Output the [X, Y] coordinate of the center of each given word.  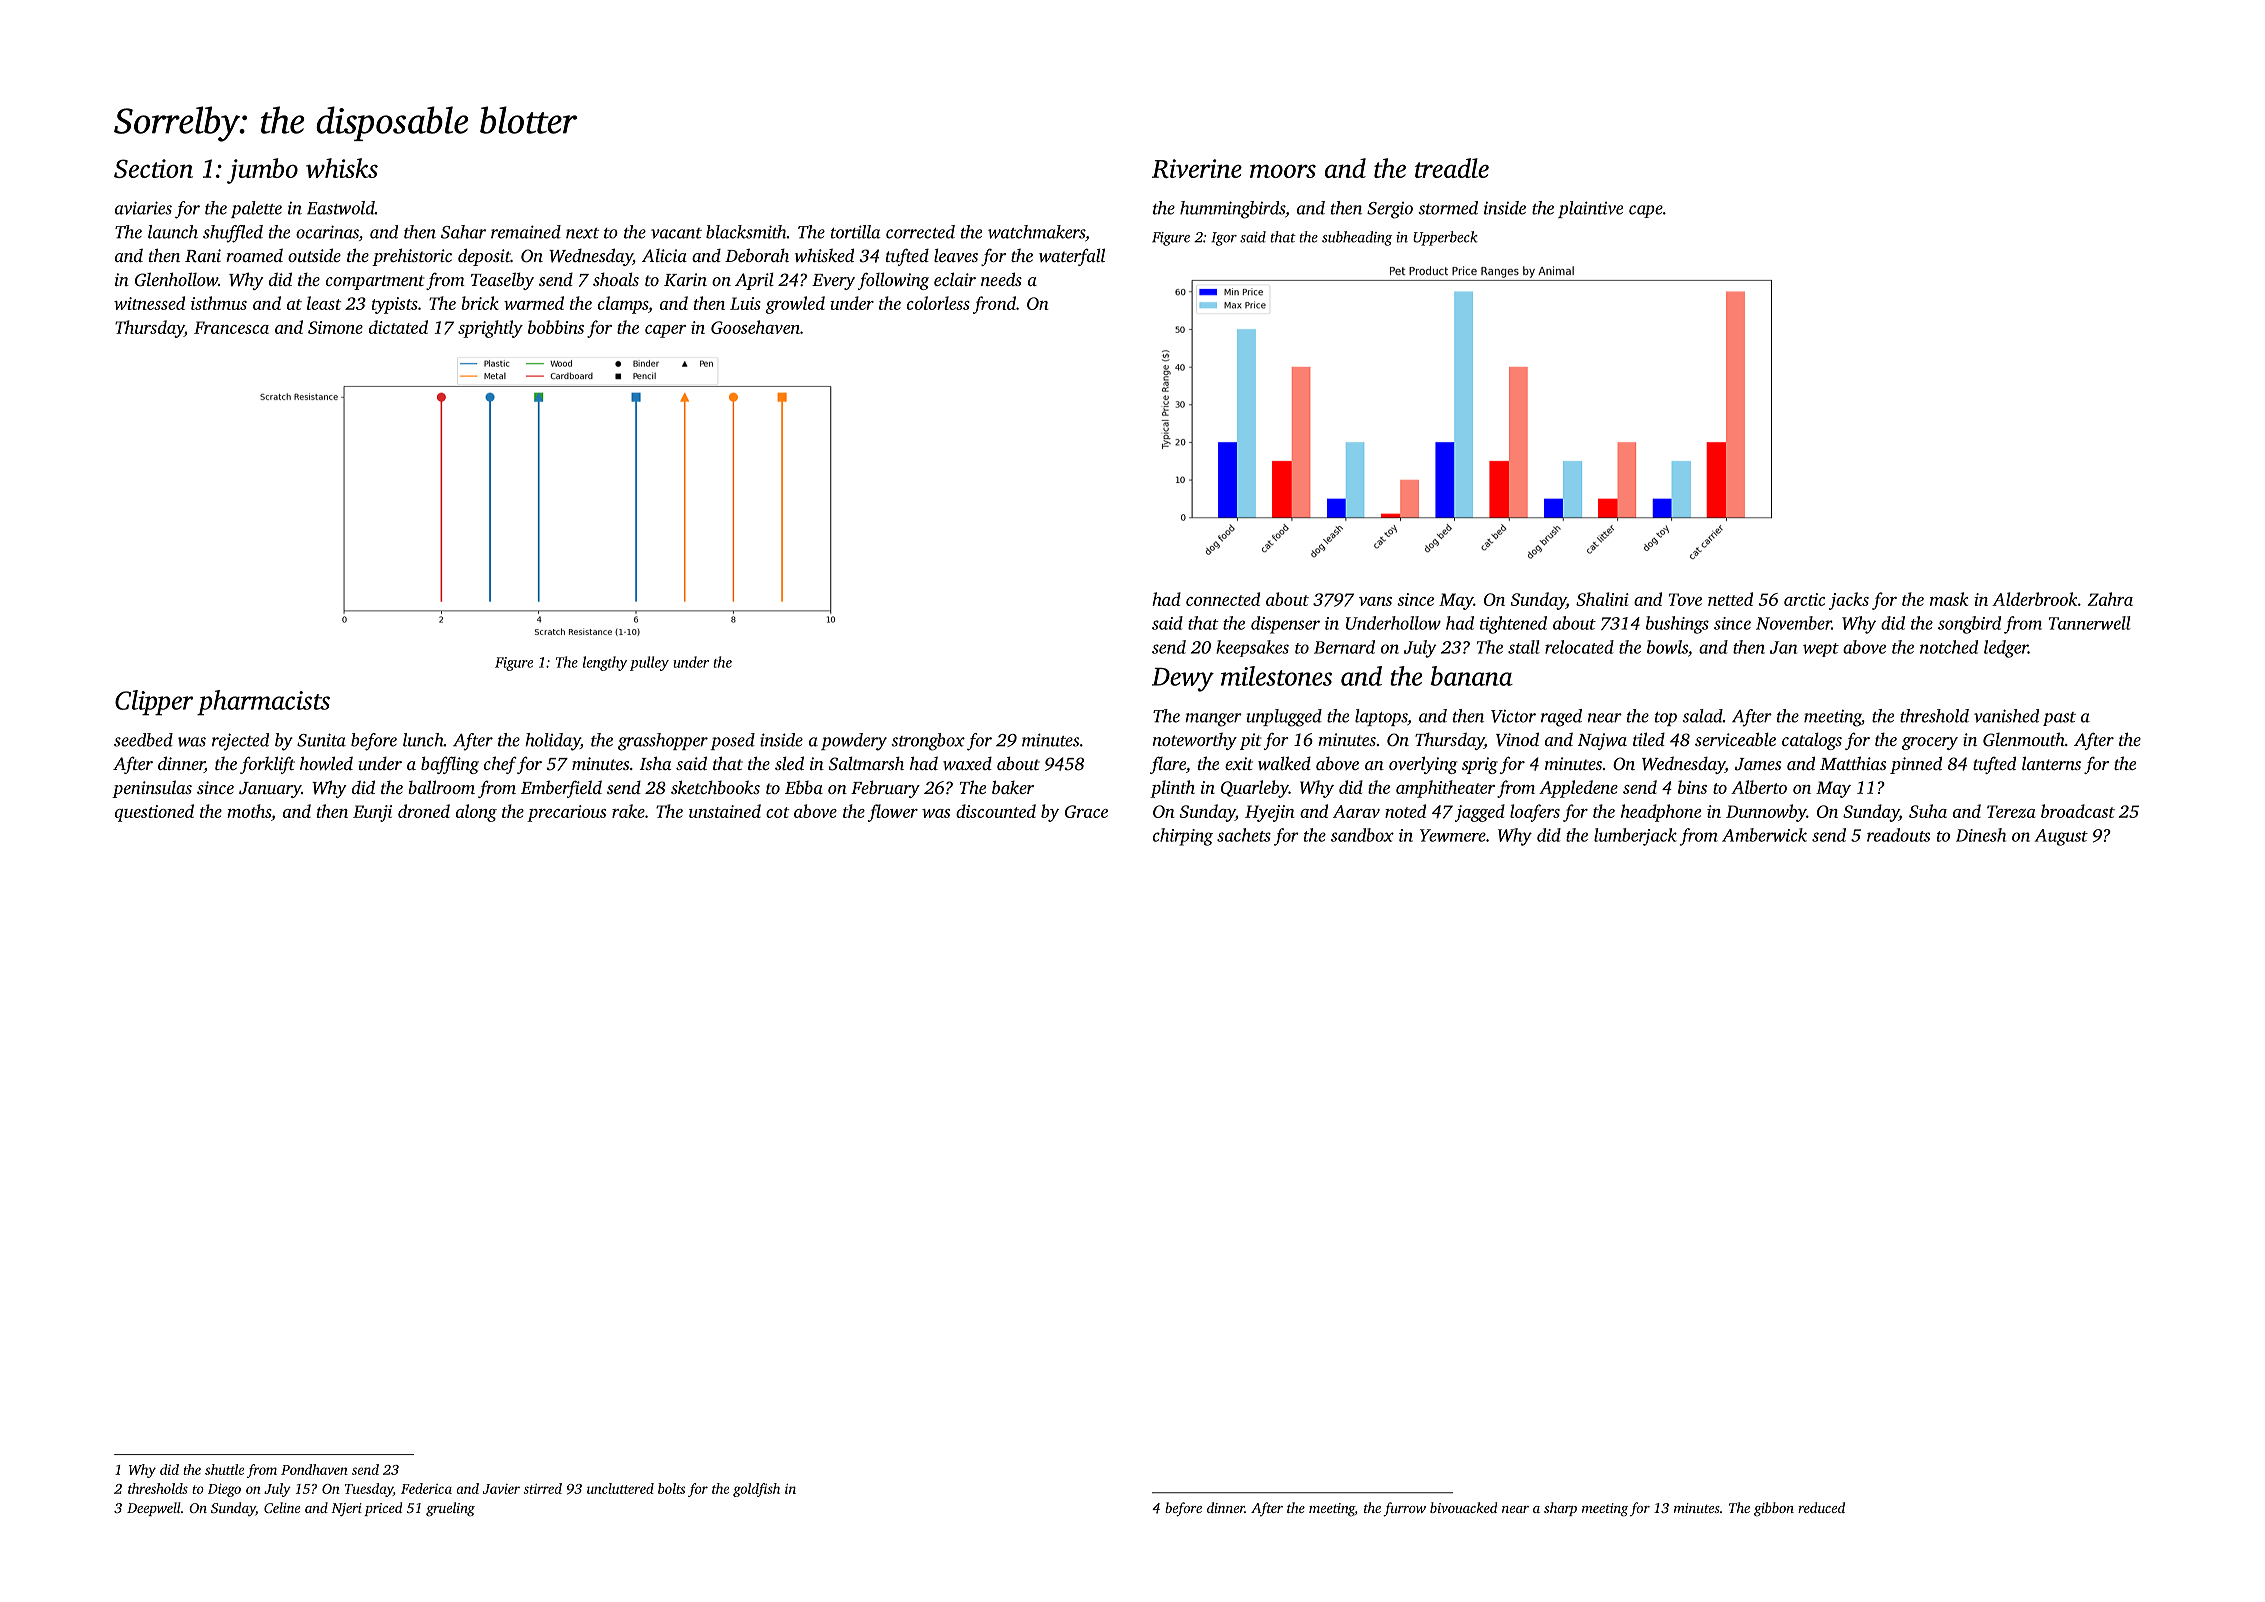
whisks [342, 168]
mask [1949, 599]
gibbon [1774, 1509]
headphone [1661, 813]
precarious [566, 813]
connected [1223, 599]
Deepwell [154, 1509]
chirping [1183, 837]
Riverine [1197, 168]
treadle [1452, 168]
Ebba [804, 787]
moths [249, 811]
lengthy [605, 663]
